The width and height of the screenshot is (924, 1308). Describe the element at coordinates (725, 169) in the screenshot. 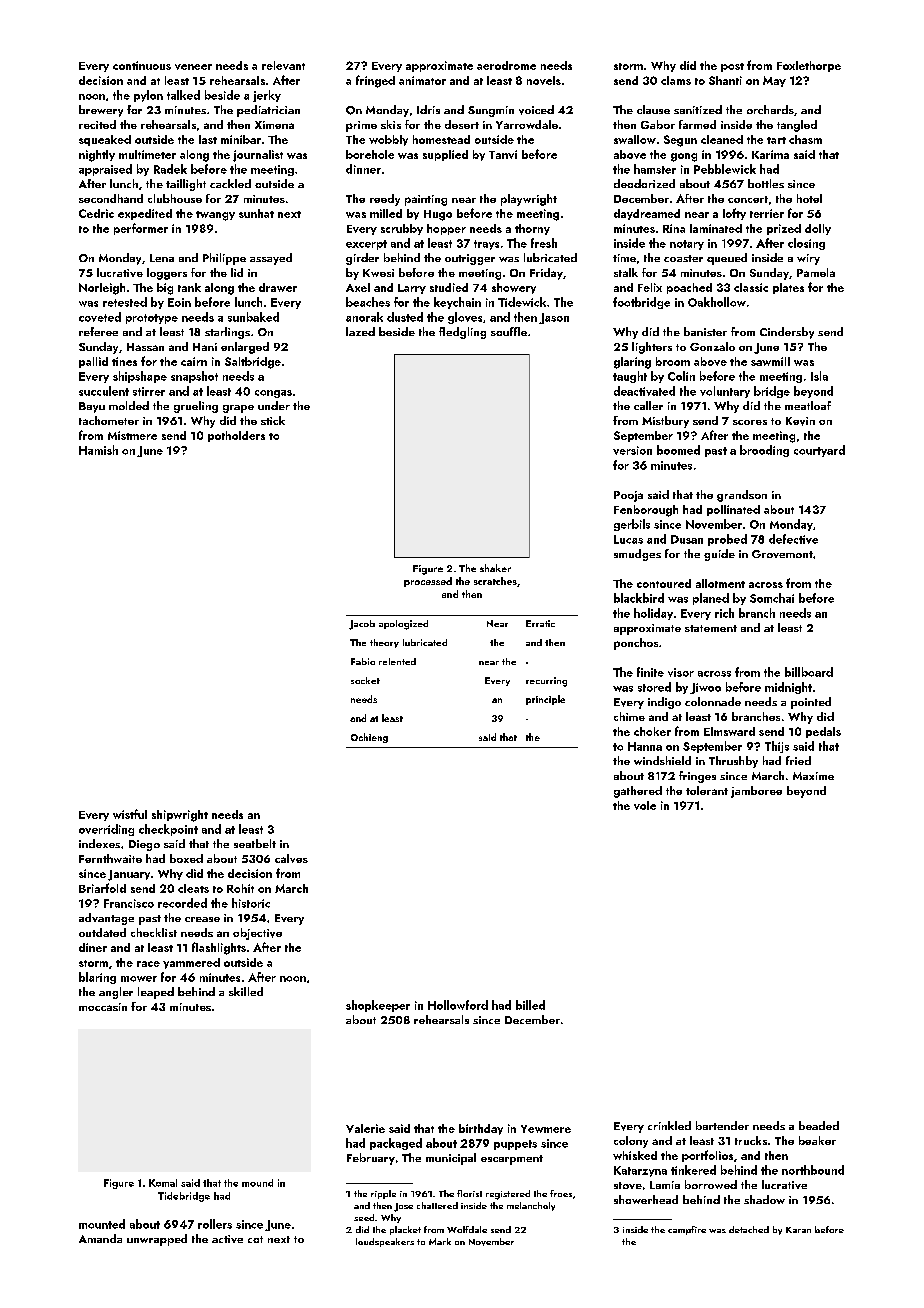

I see `Pebblewick` at that location.
